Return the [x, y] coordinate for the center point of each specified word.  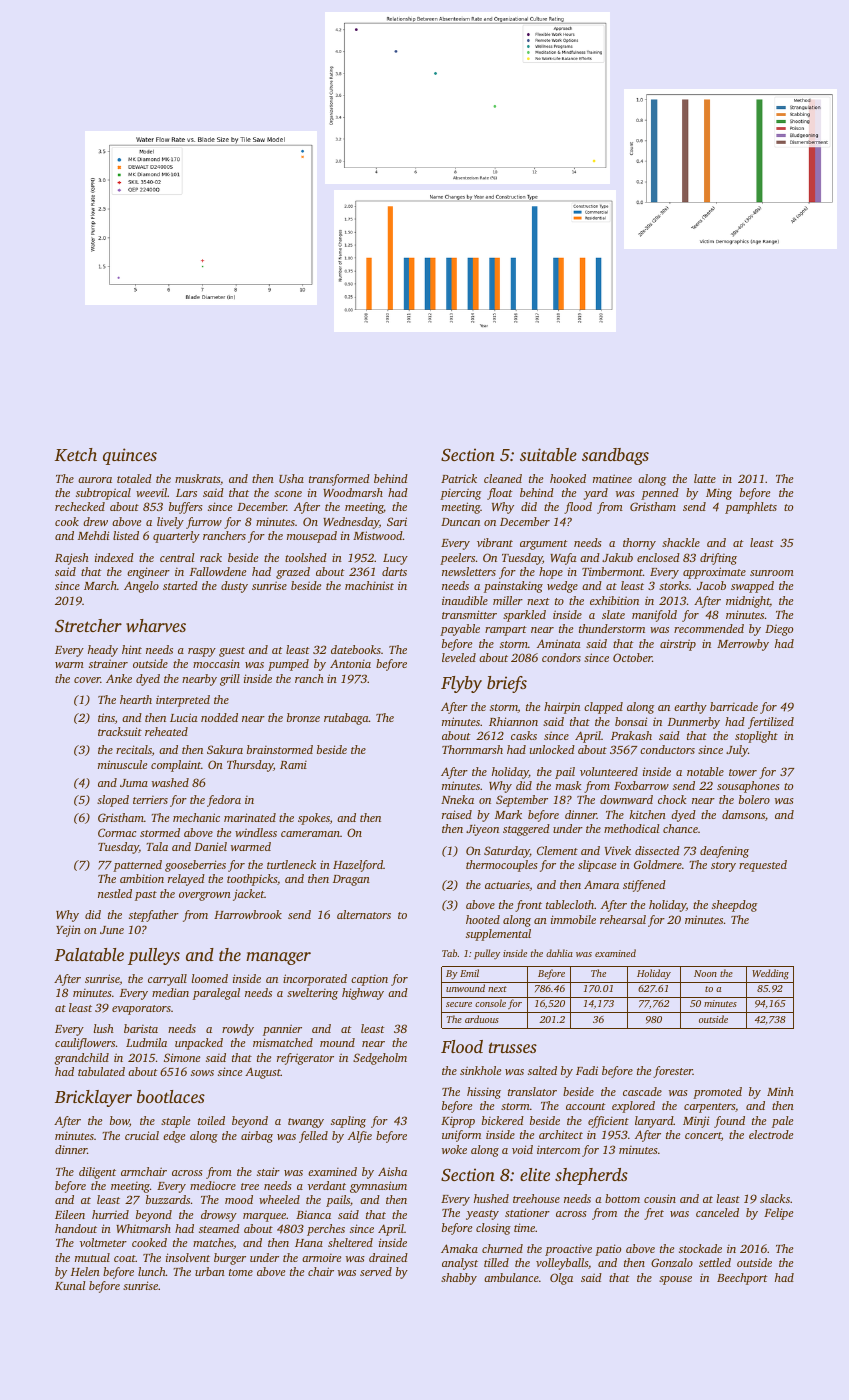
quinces [130, 456]
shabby [459, 1279]
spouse [675, 1280]
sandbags [615, 456]
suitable [548, 454]
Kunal [70, 1285]
